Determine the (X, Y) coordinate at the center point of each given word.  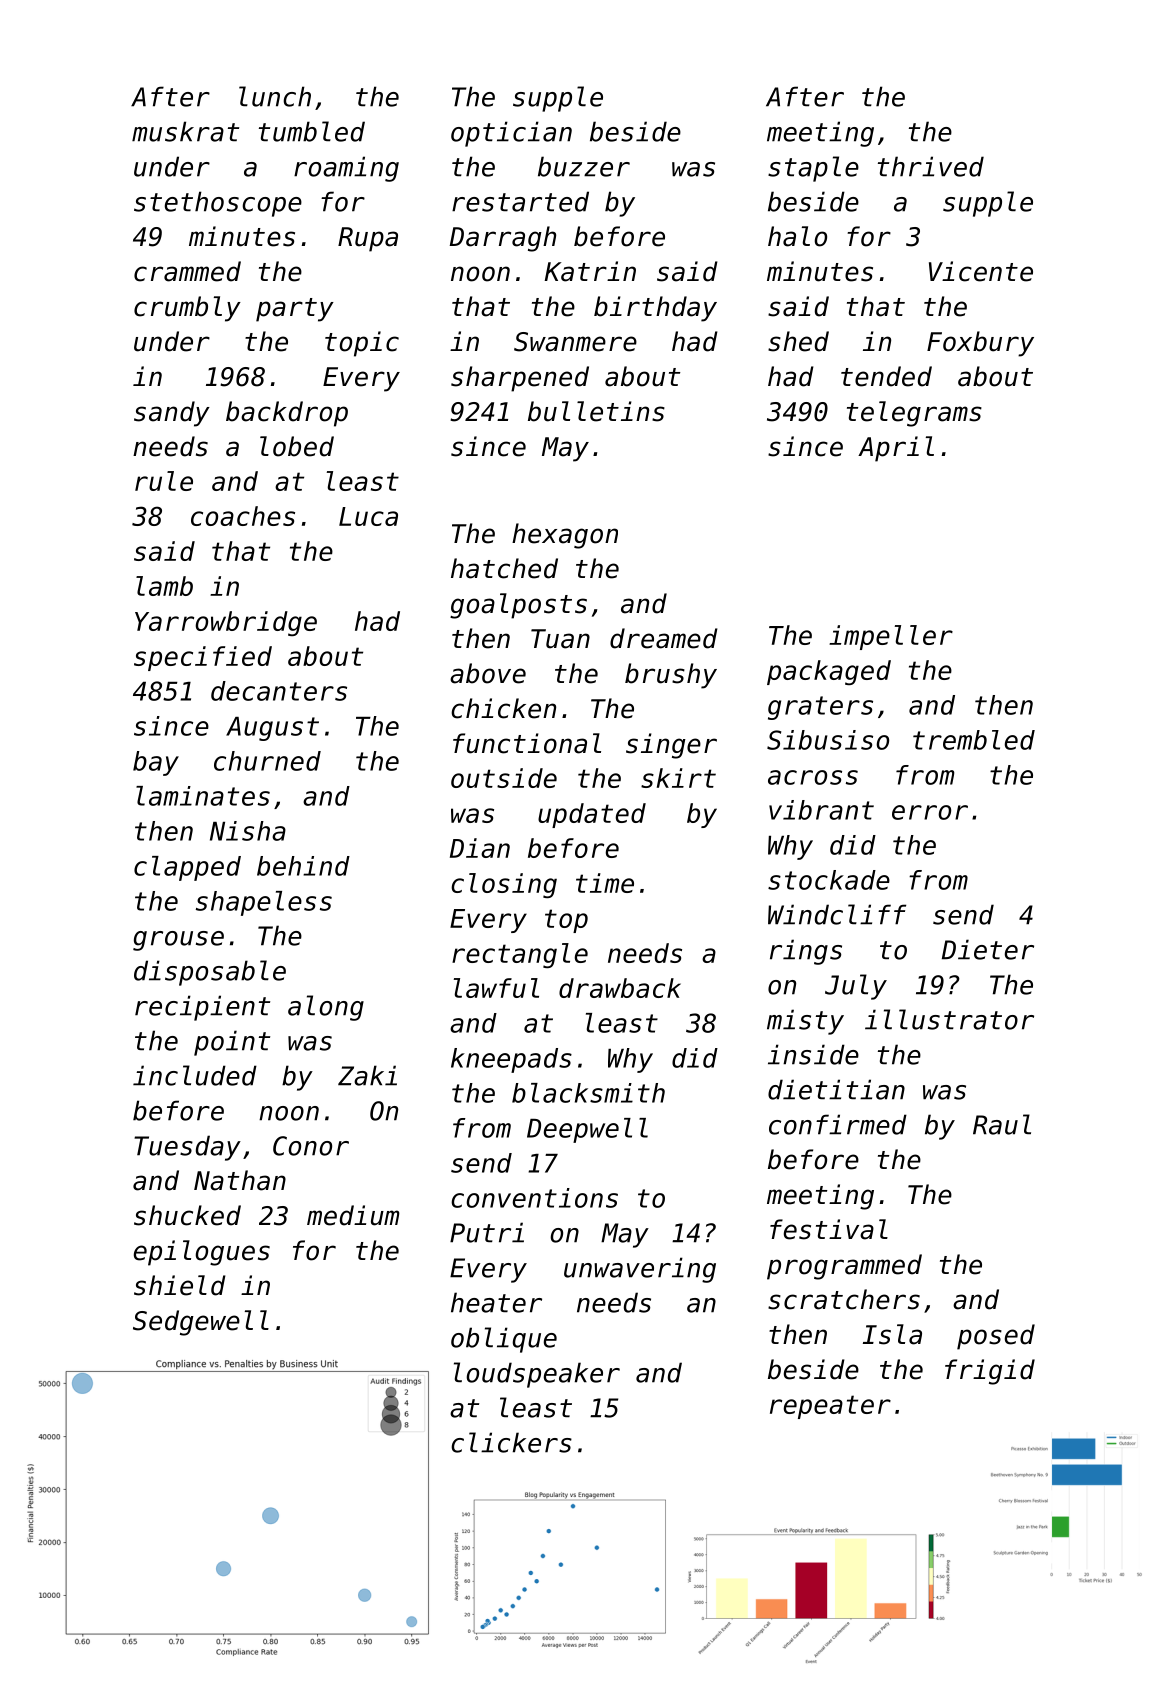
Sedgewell (201, 1323)
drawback (620, 988)
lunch (275, 96)
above (488, 673)
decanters (279, 691)
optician (511, 134)
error (930, 812)
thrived (931, 166)
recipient (202, 1008)
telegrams (914, 414)
